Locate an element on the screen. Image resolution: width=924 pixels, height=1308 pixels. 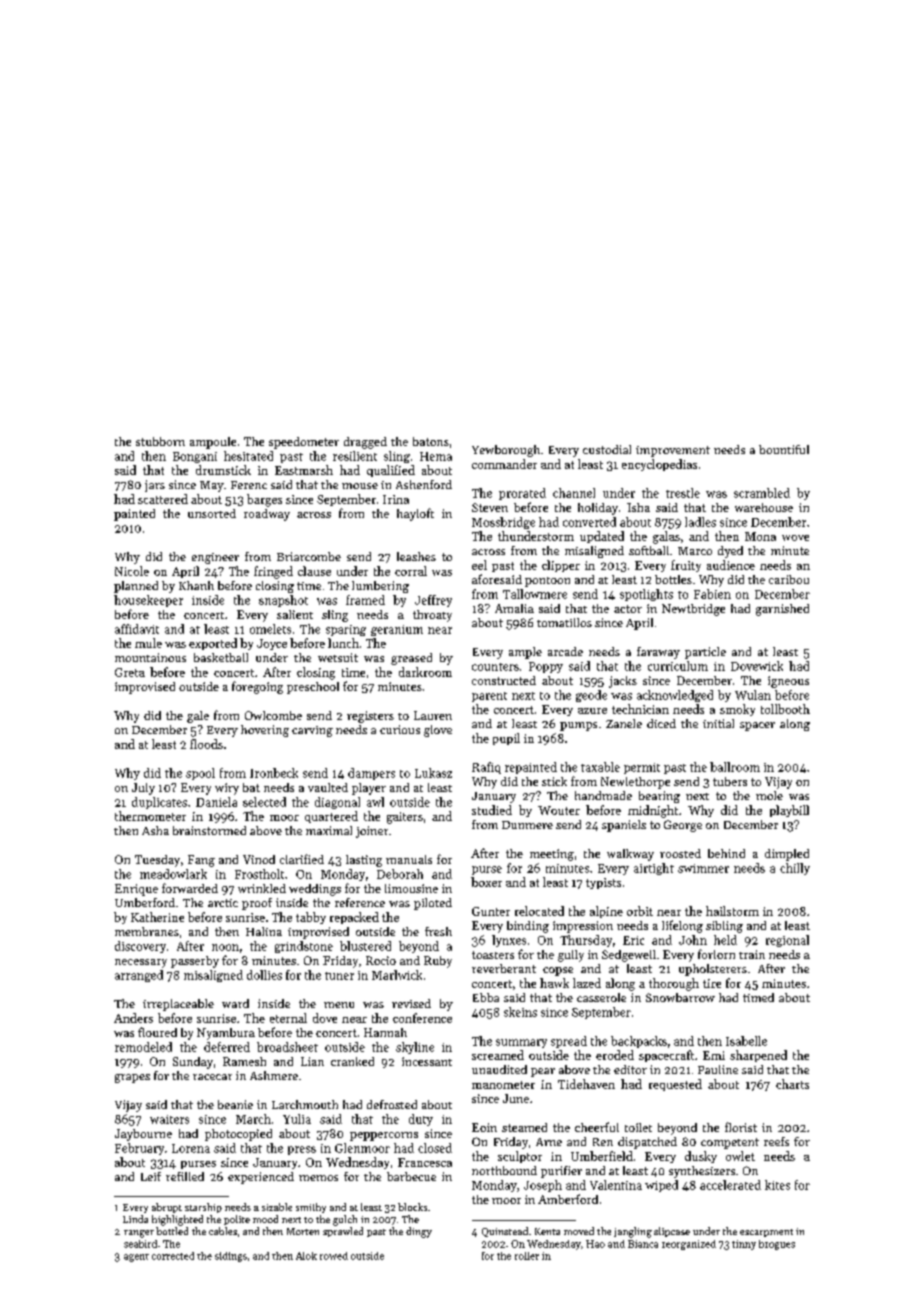
typists is located at coordinates (603, 883).
